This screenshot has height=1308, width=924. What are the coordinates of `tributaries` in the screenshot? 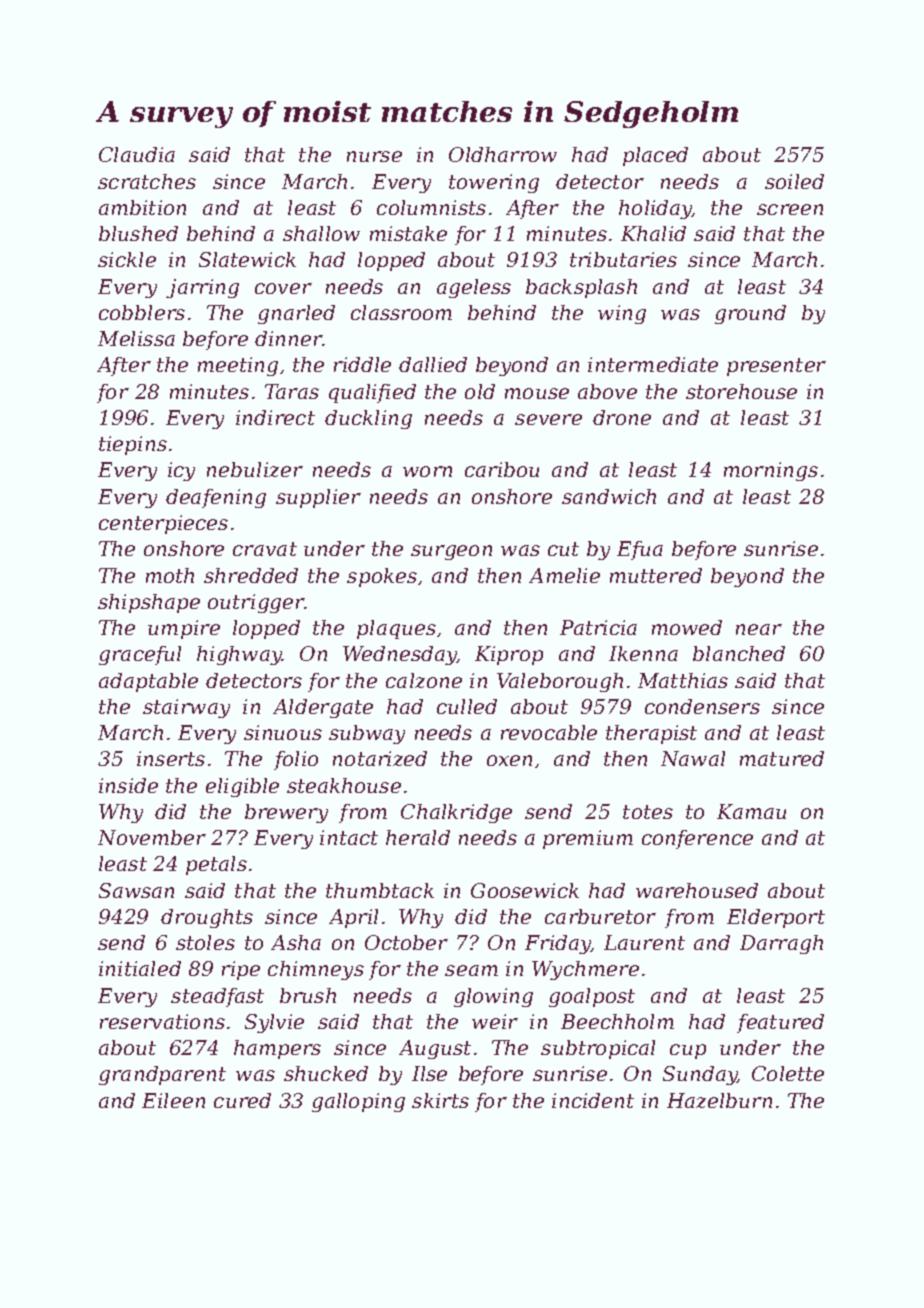 It's located at (623, 259).
